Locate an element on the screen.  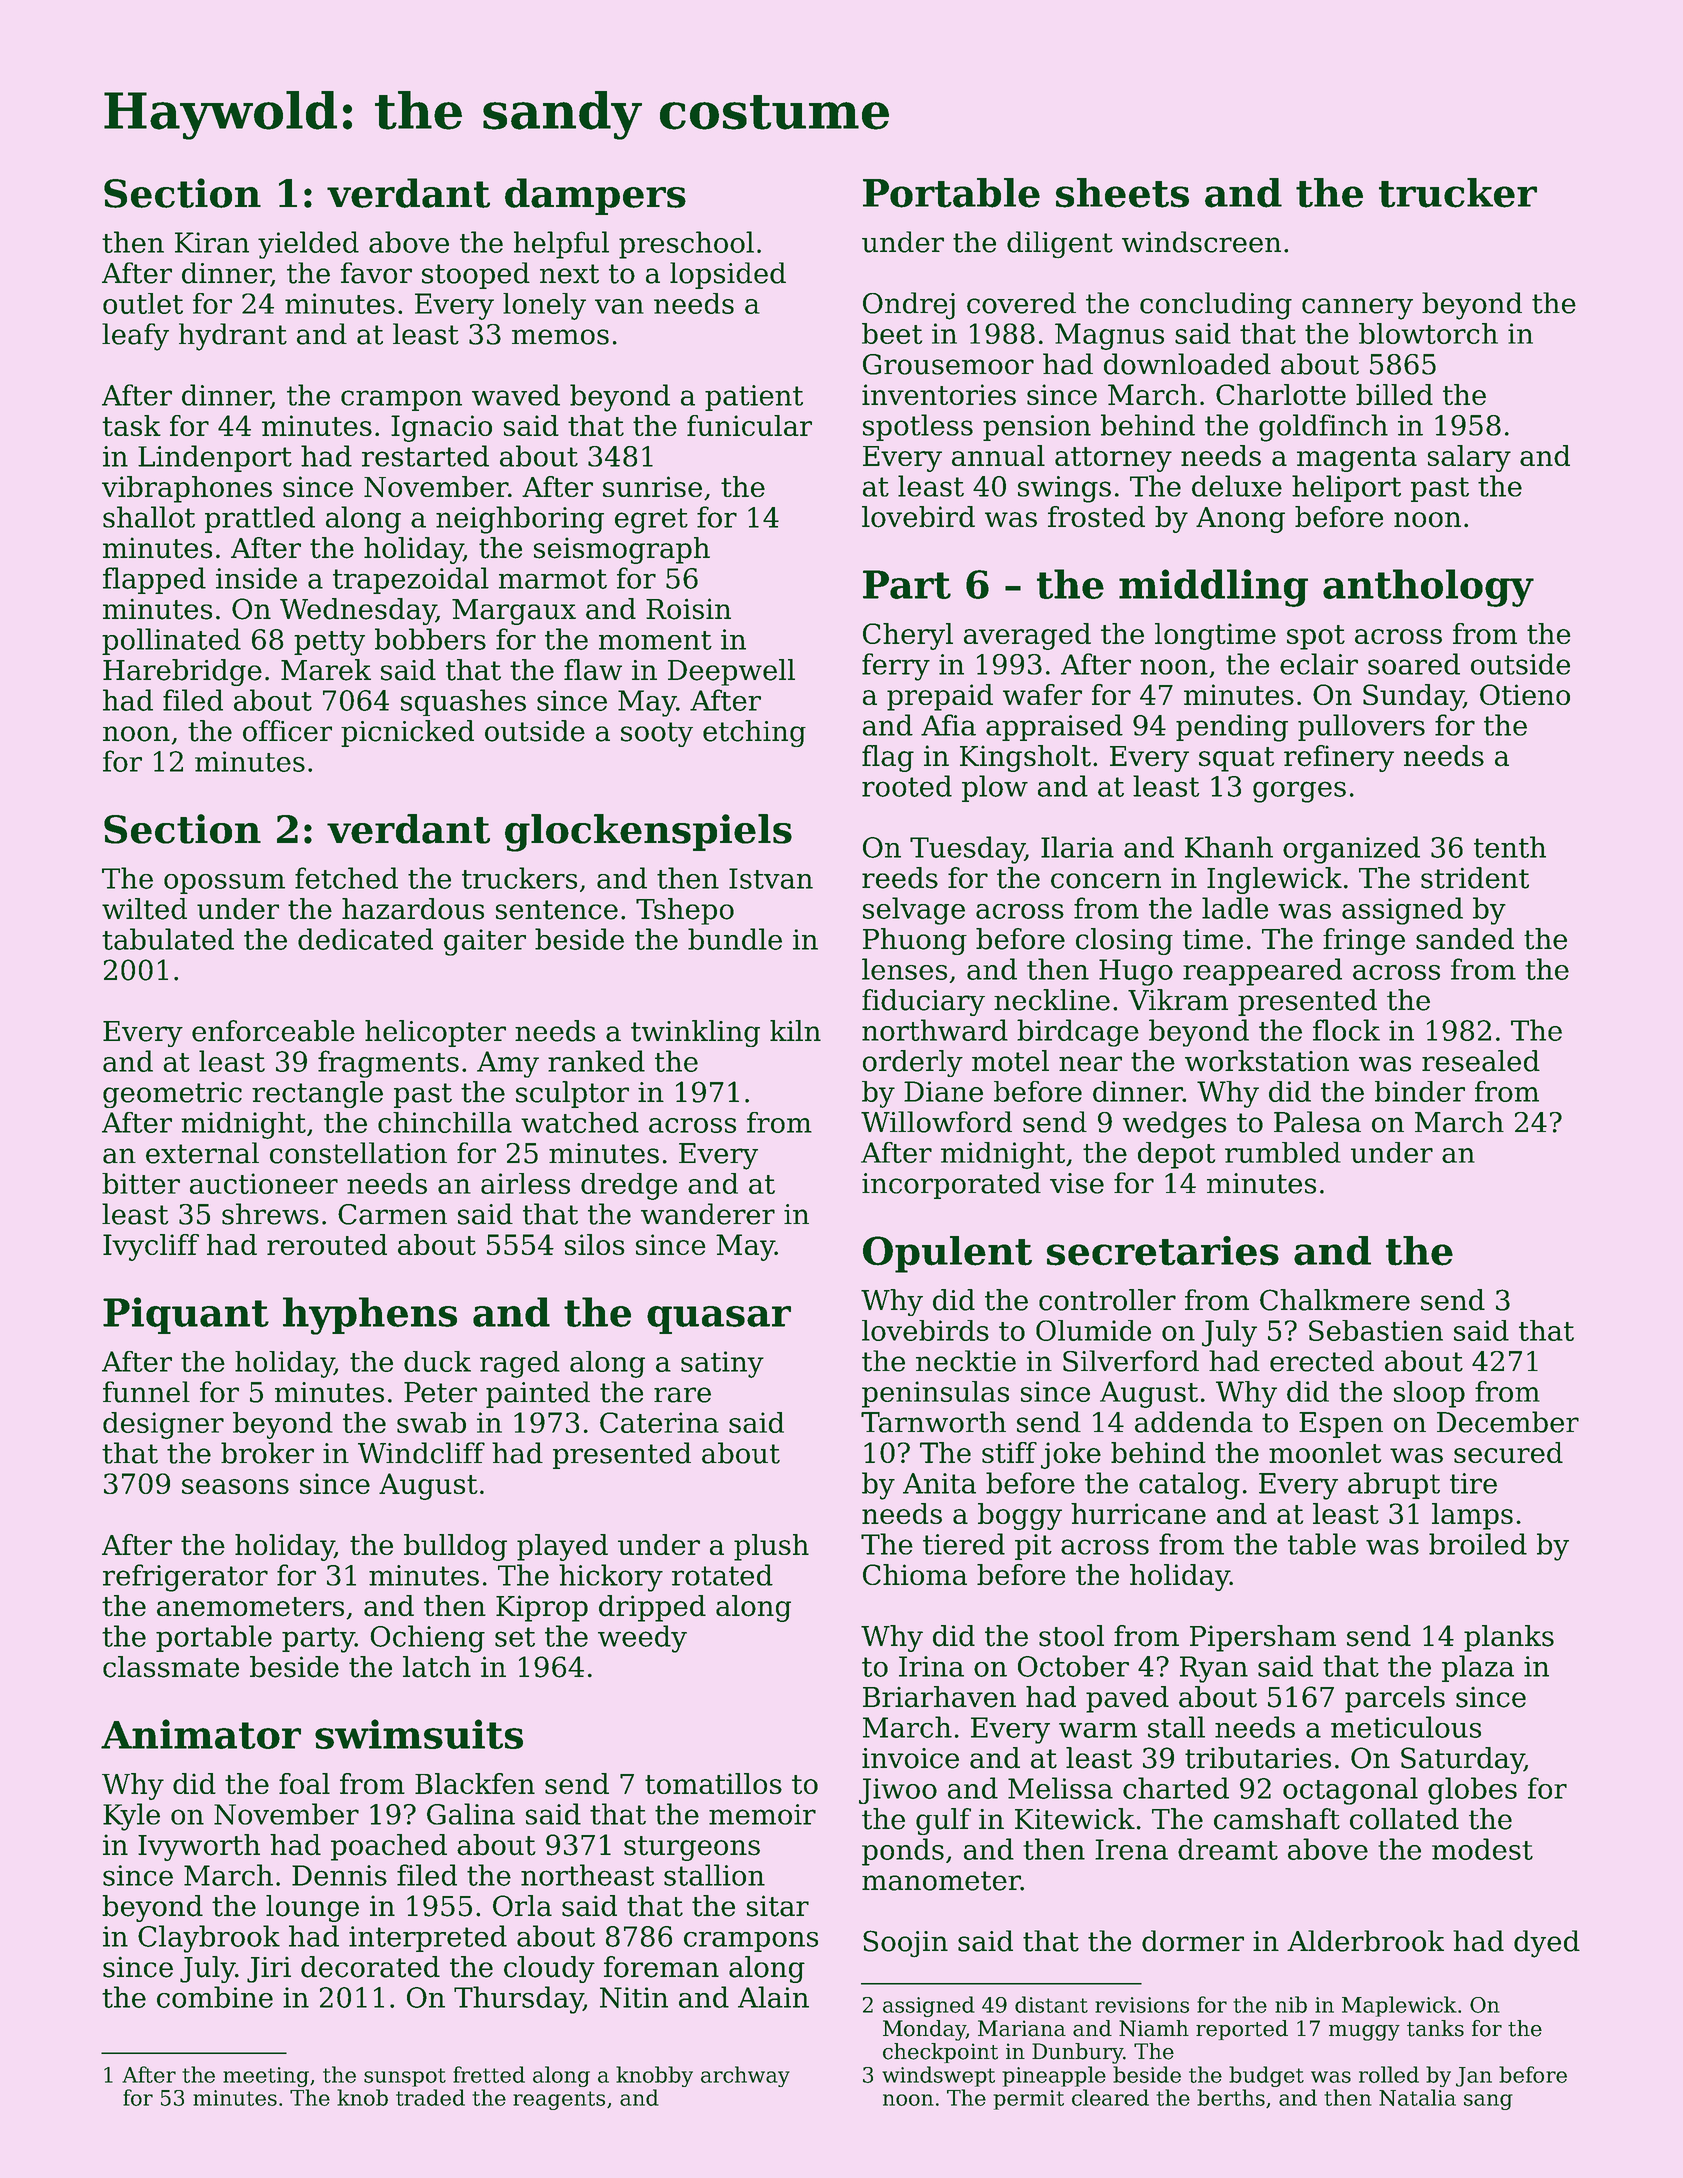
windscreen is located at coordinates (1201, 242).
